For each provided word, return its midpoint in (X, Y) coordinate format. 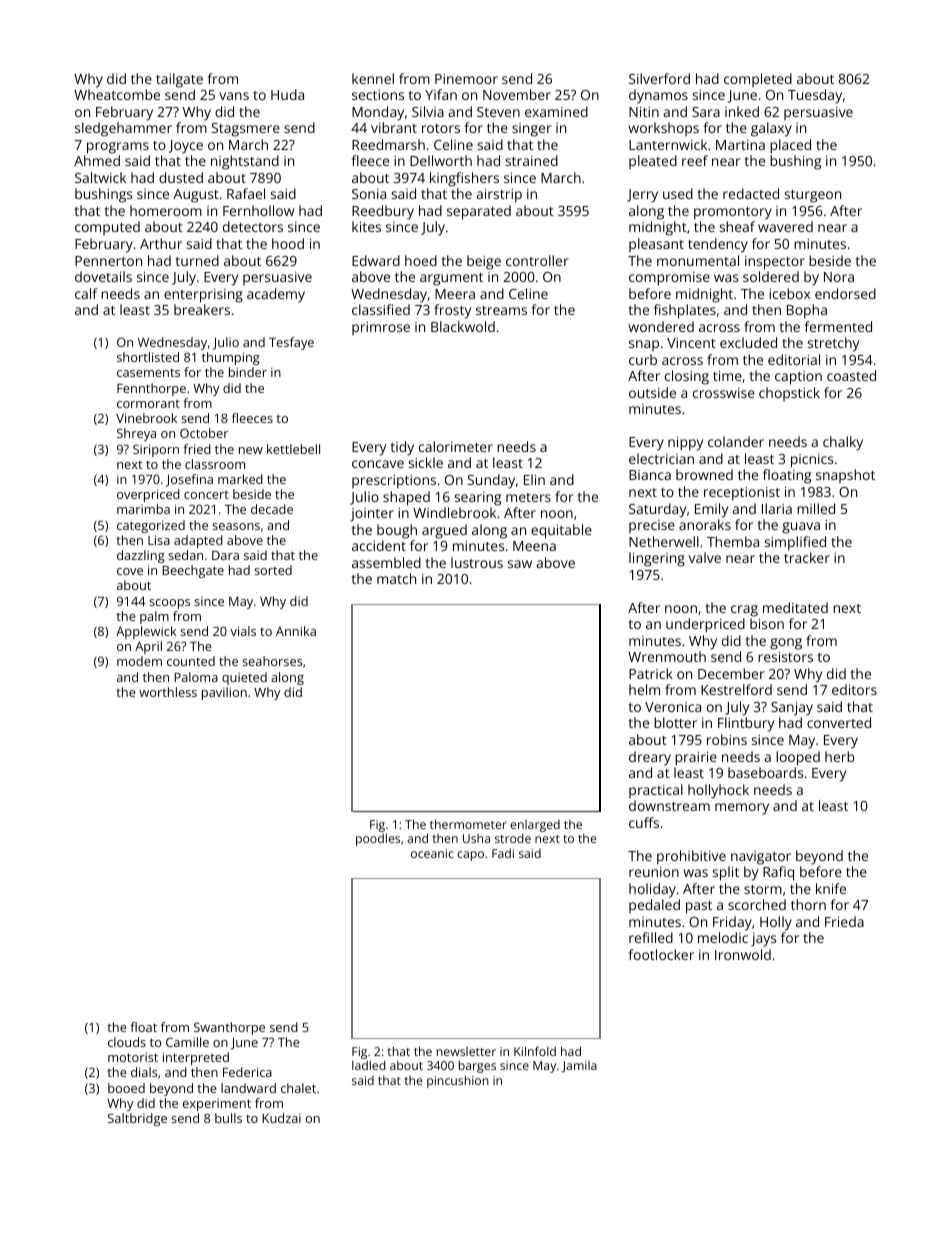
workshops (663, 129)
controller (537, 260)
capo (470, 856)
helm (644, 689)
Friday (732, 923)
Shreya (136, 434)
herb (839, 756)
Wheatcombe (117, 94)
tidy (402, 448)
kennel (373, 78)
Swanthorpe (229, 1028)
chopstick (789, 394)
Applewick (146, 632)
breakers (202, 309)
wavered (785, 226)
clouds (127, 1042)
